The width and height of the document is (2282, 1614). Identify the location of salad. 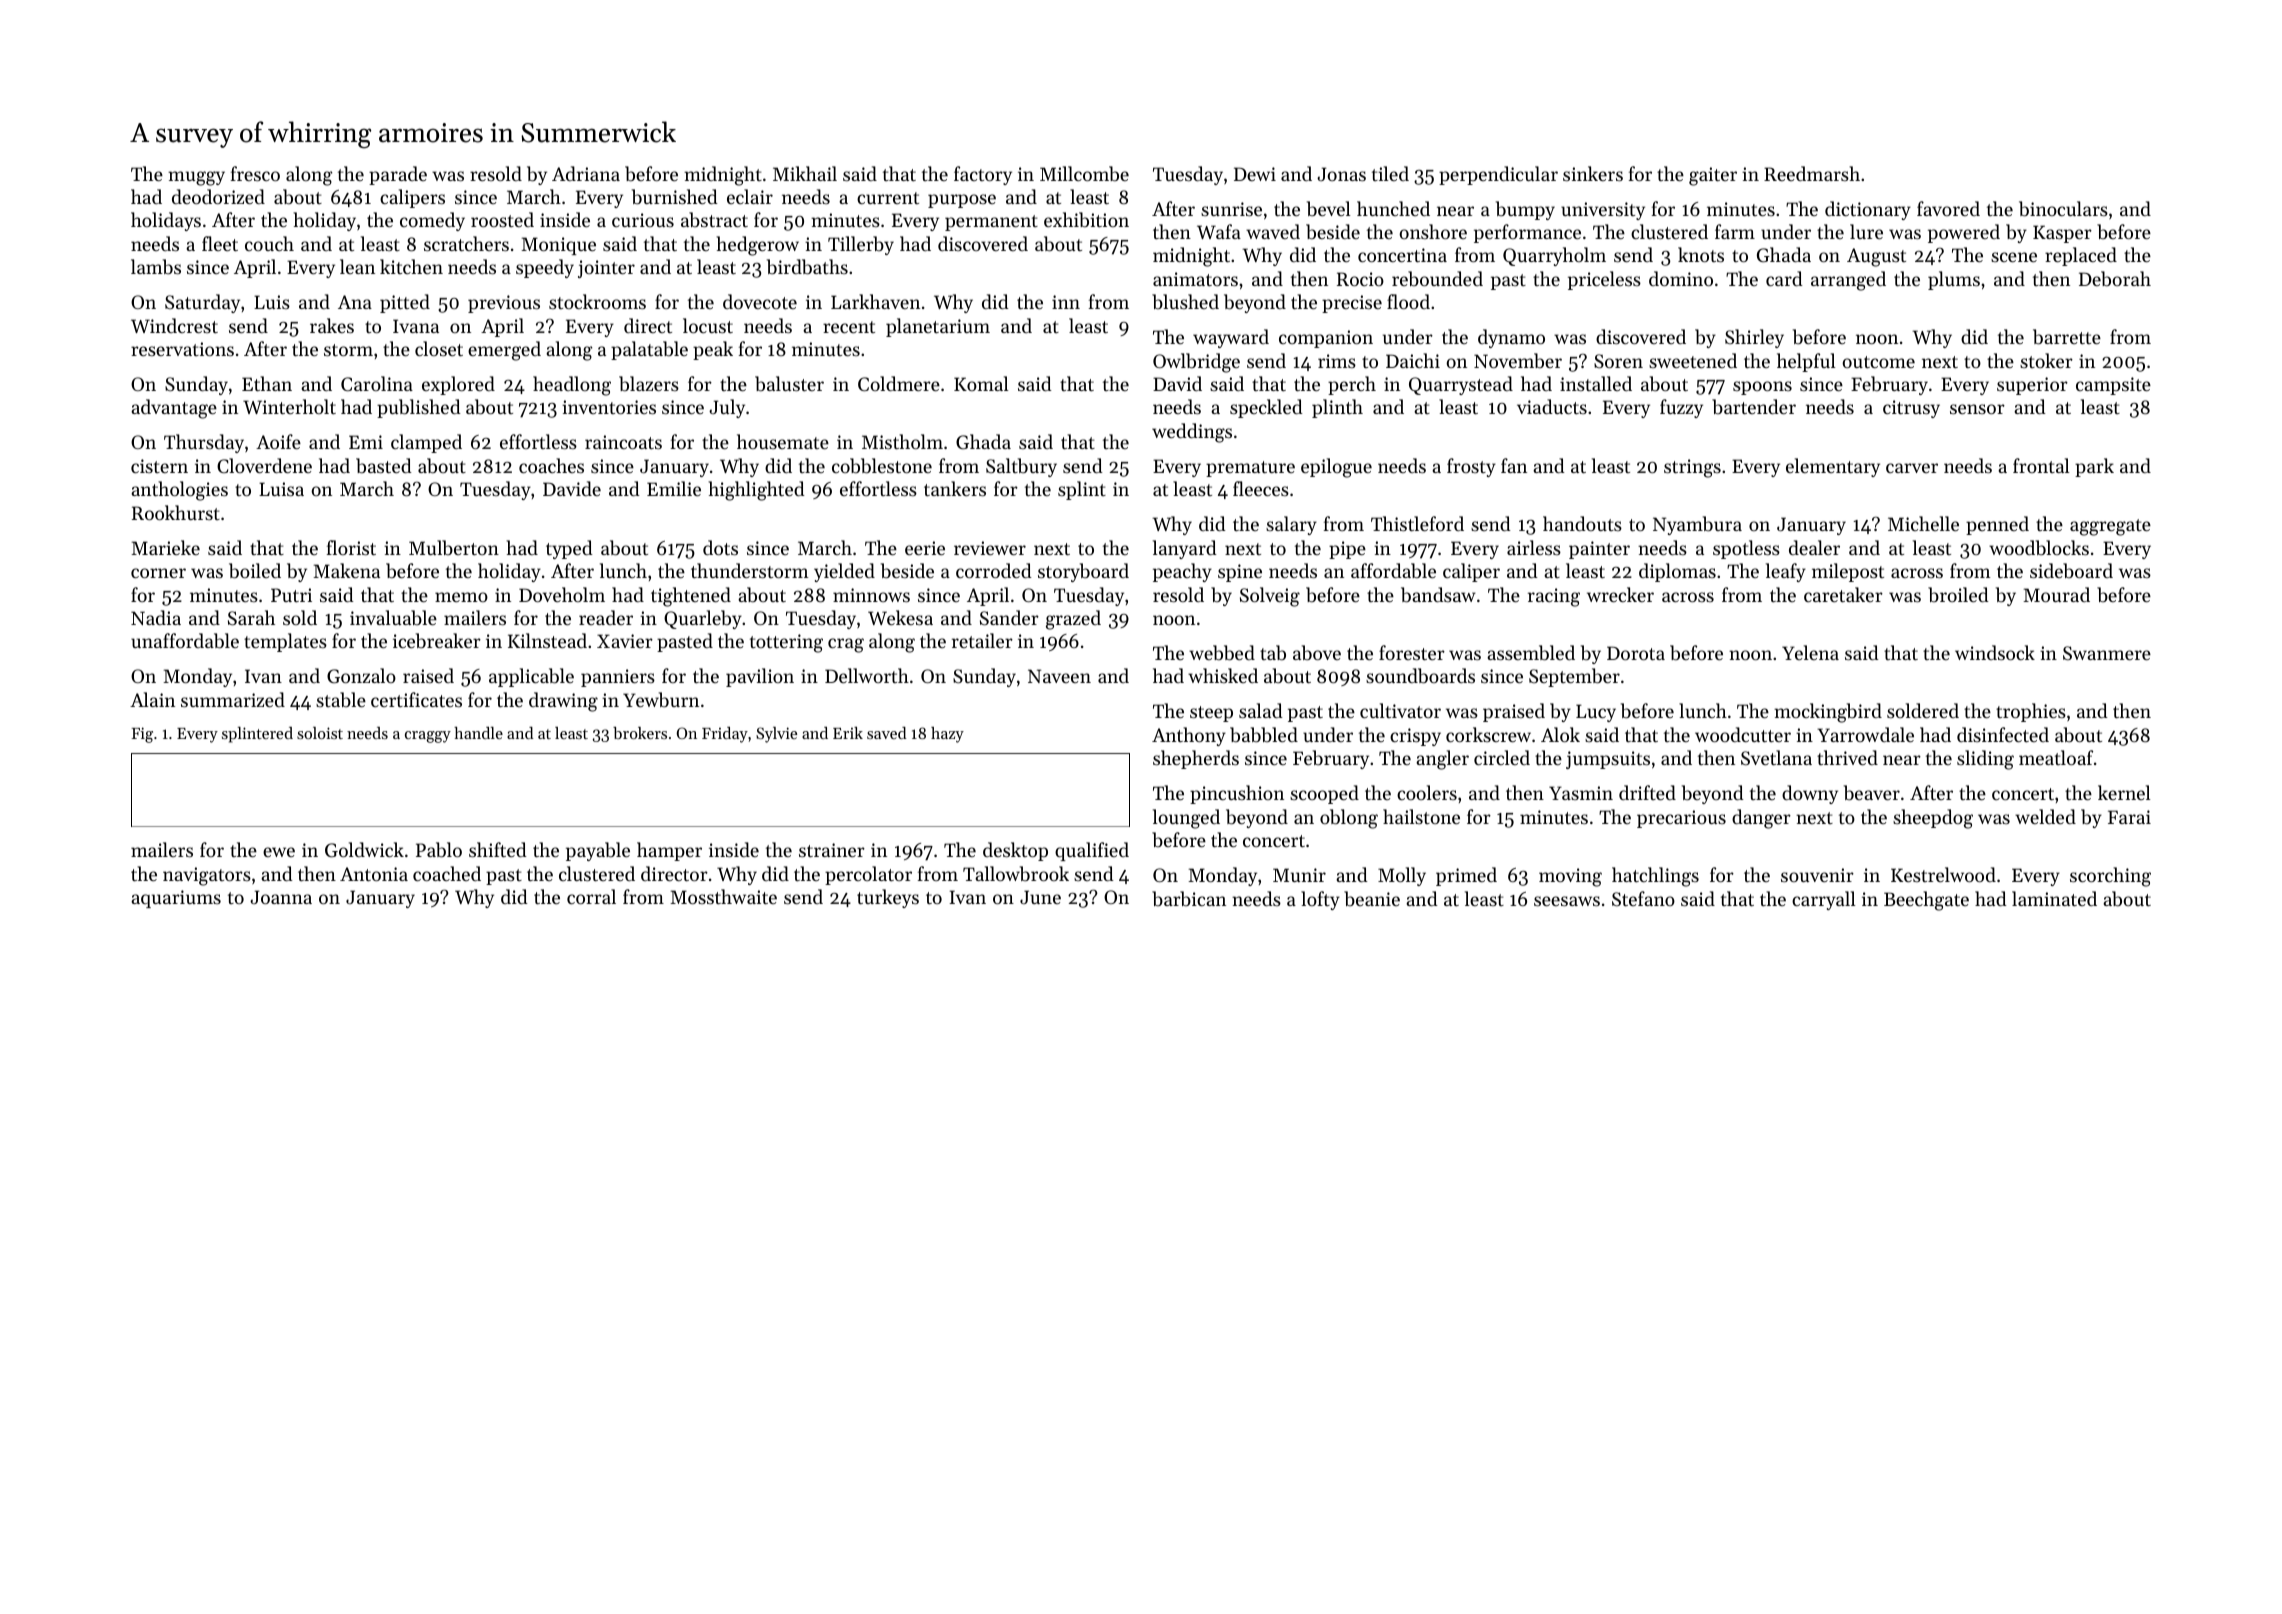
(1261, 710).
